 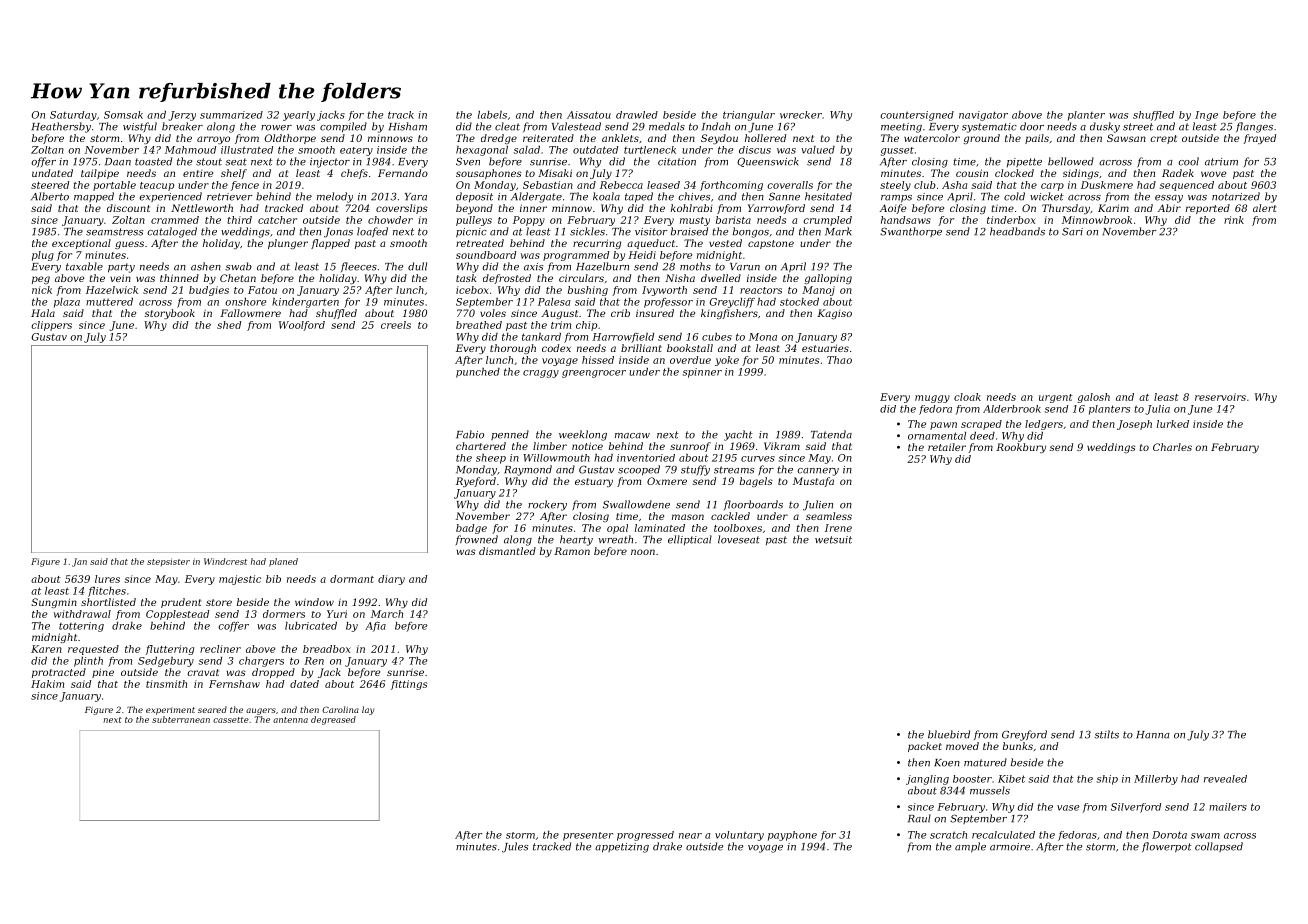 I want to click on breadbox, so click(x=327, y=649).
